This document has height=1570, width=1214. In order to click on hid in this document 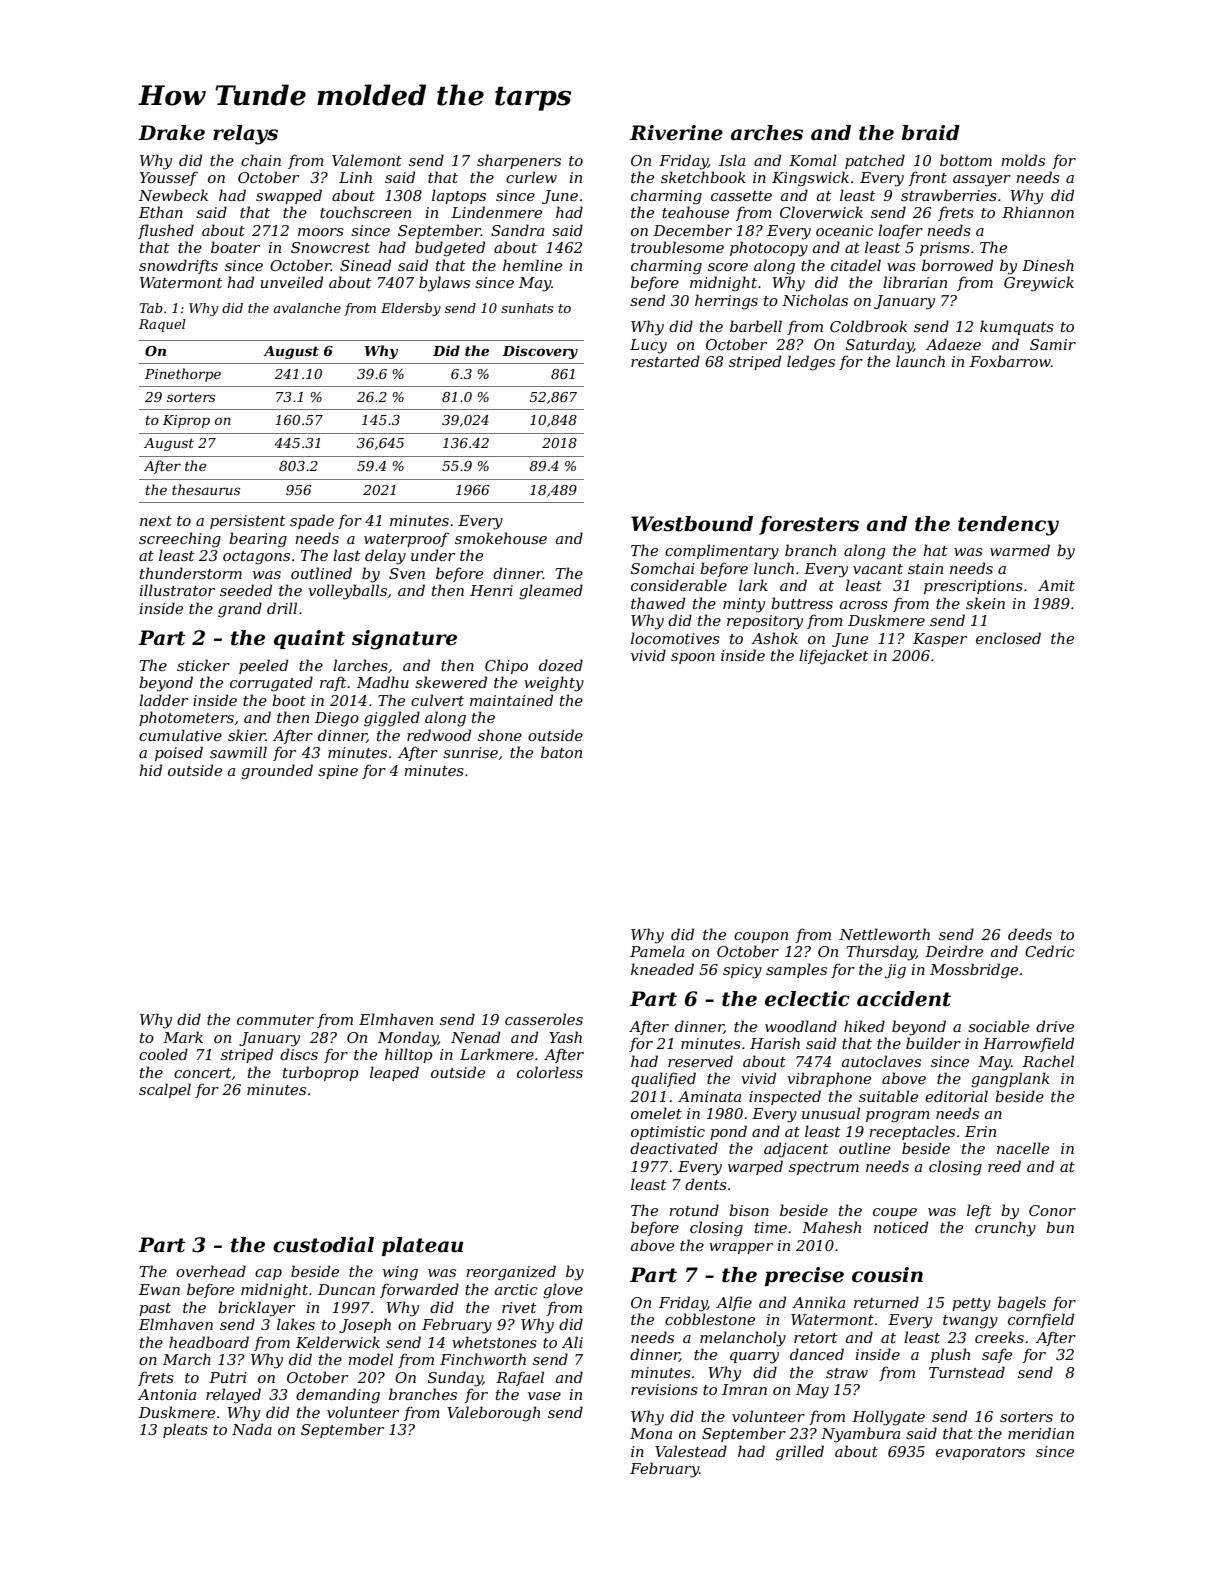, I will do `click(150, 770)`.
